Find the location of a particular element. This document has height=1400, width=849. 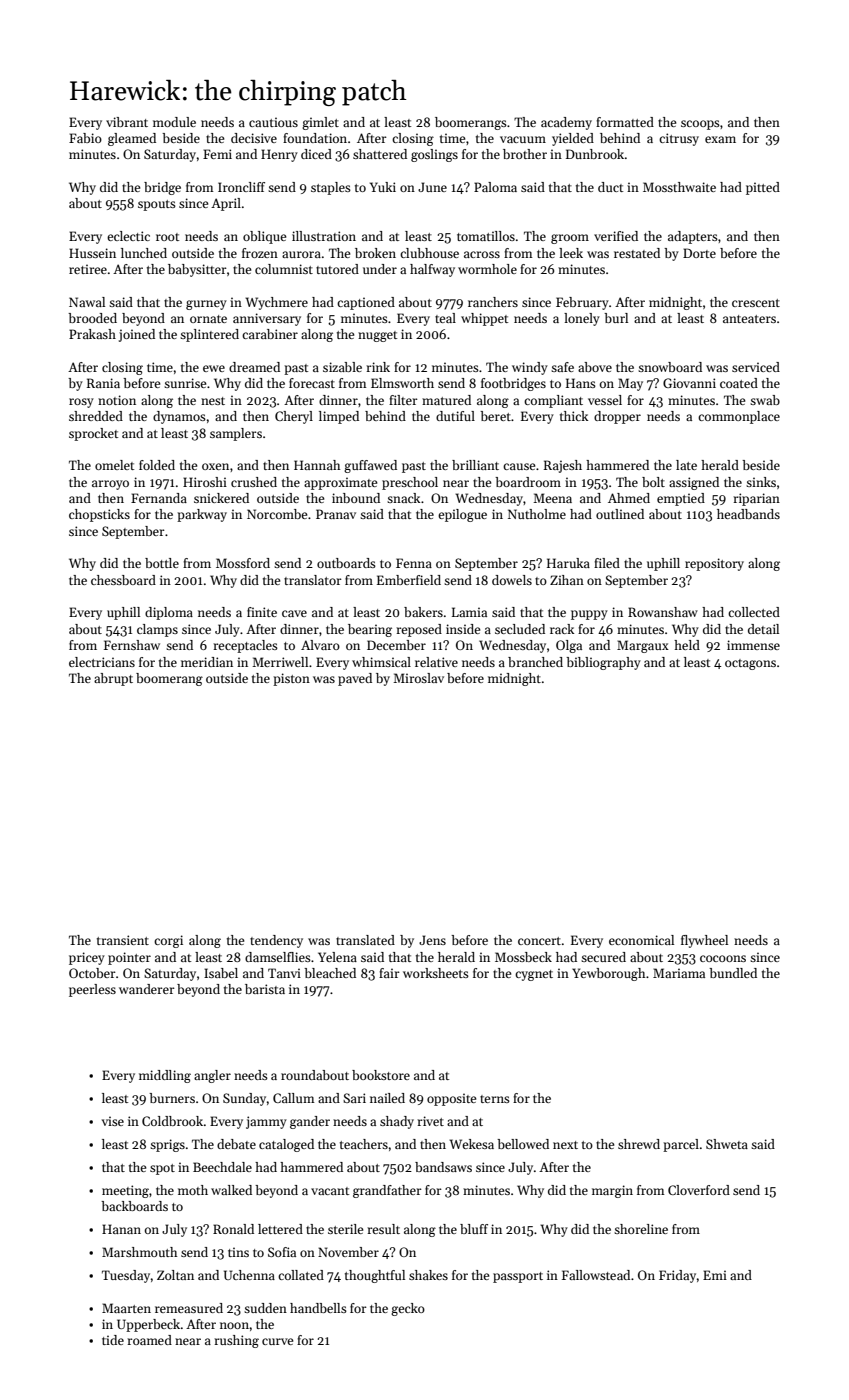

tins is located at coordinates (238, 1252).
